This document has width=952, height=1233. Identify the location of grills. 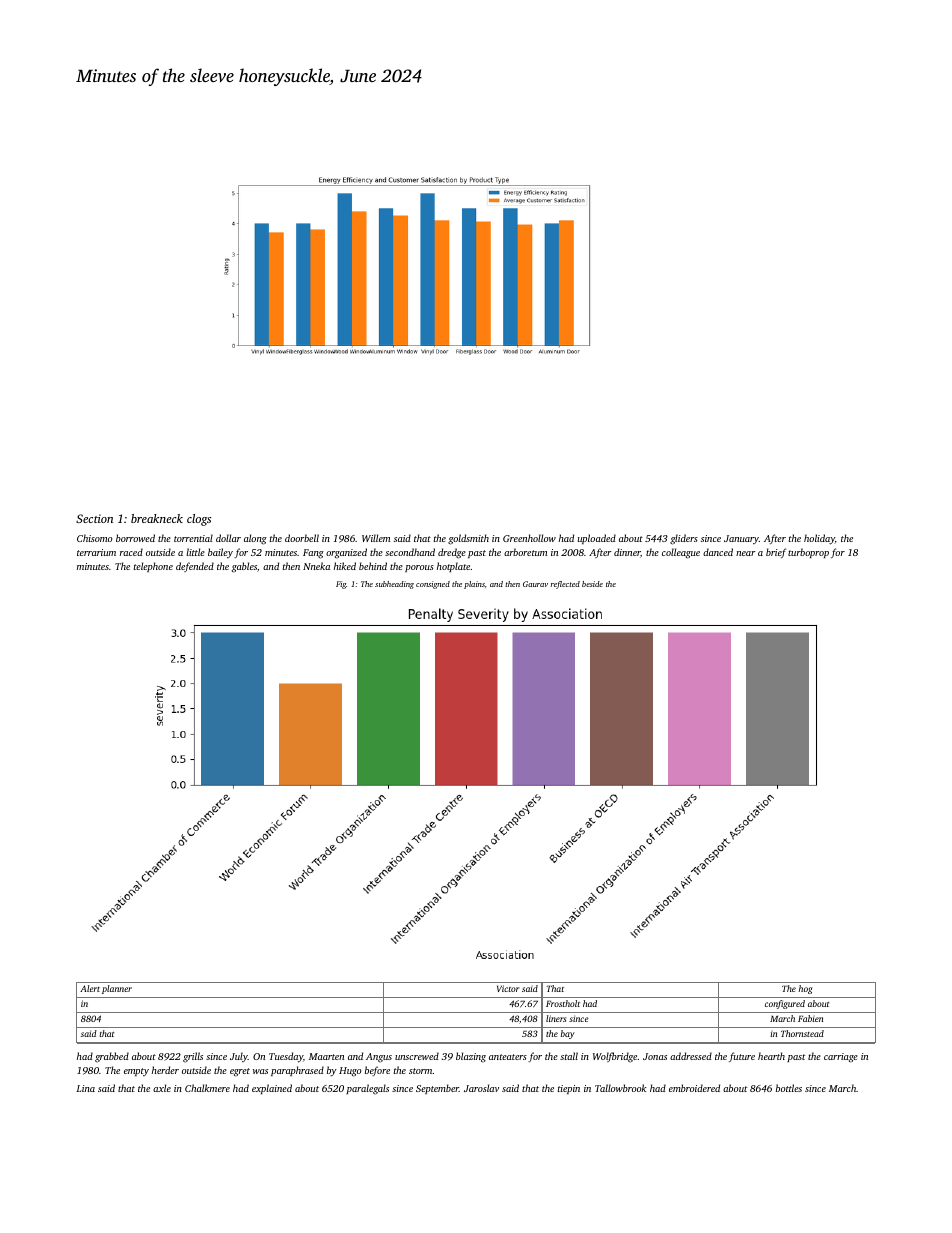
(193, 1057).
